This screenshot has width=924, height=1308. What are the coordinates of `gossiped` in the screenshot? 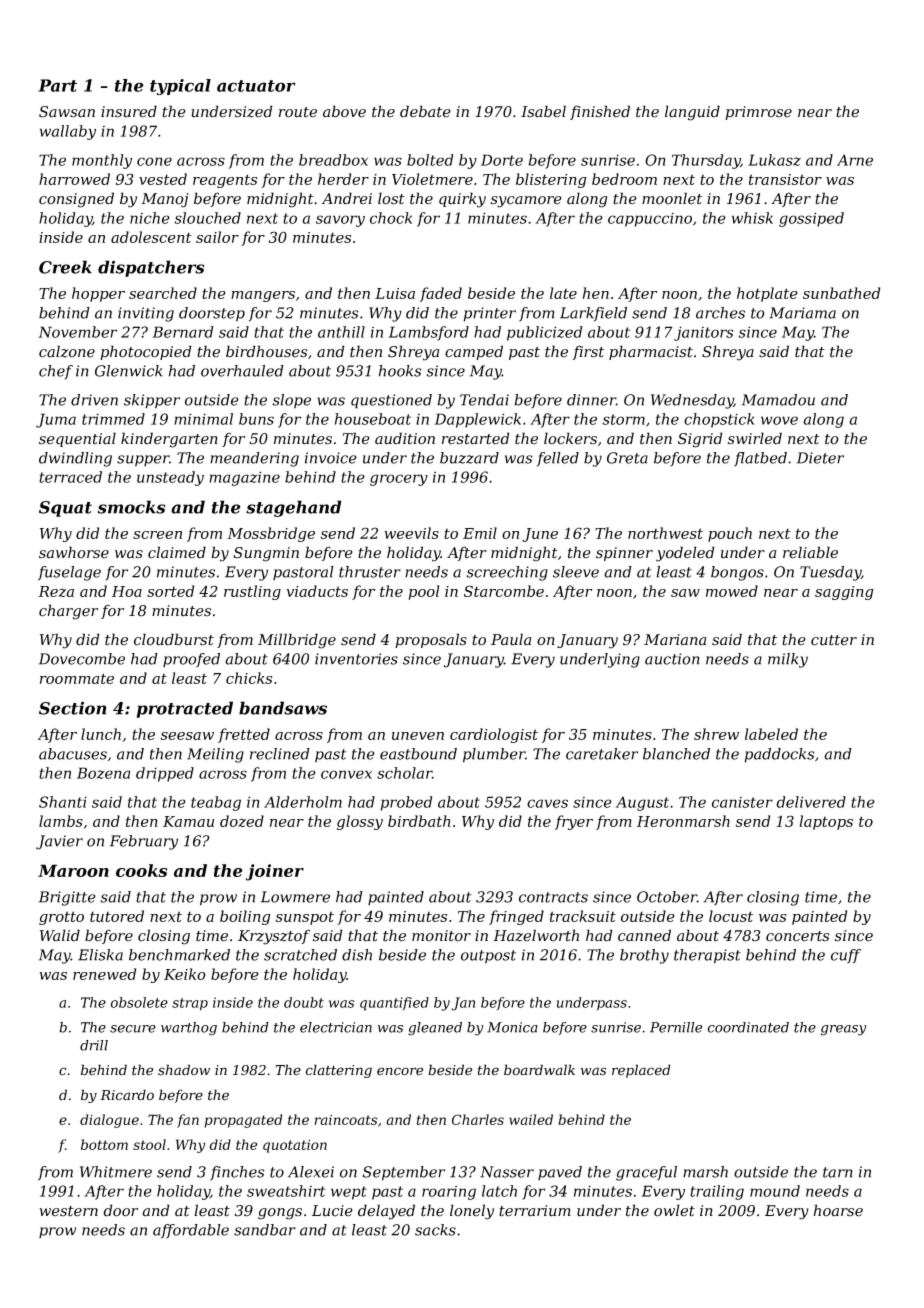 It's located at (811, 219).
